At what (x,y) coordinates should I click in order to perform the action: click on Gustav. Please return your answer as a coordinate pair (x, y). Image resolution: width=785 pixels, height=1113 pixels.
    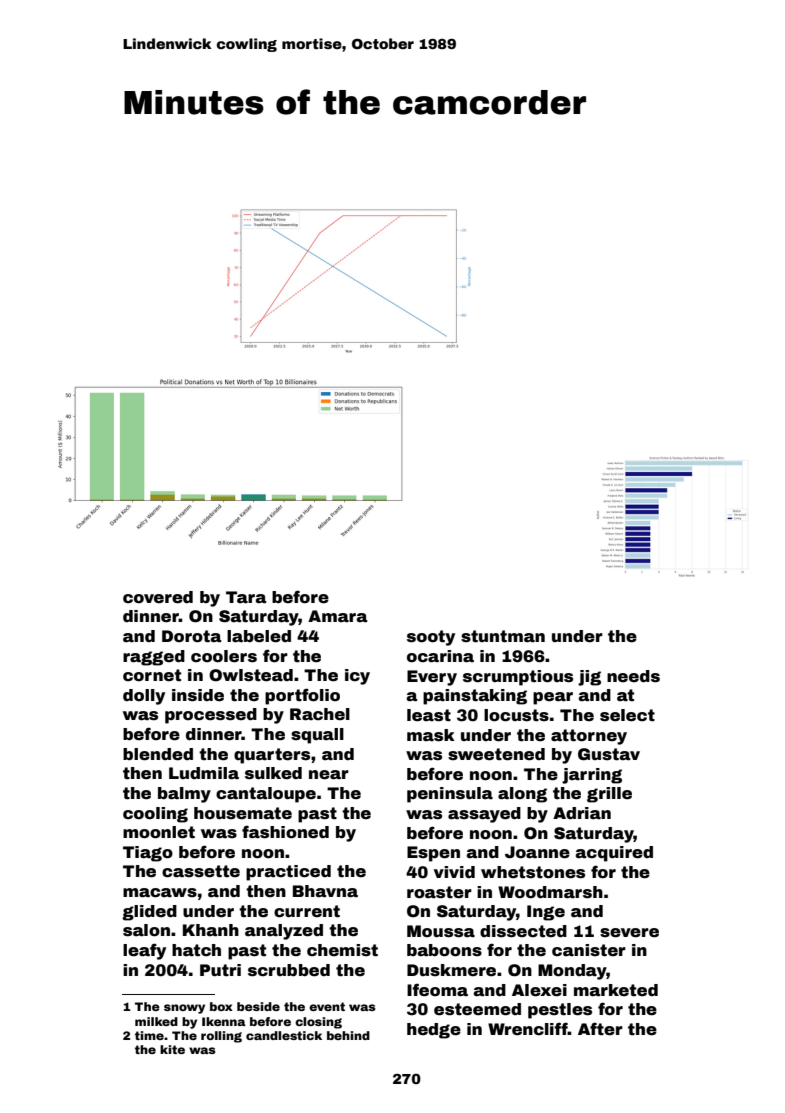
    Looking at the image, I should click on (609, 754).
